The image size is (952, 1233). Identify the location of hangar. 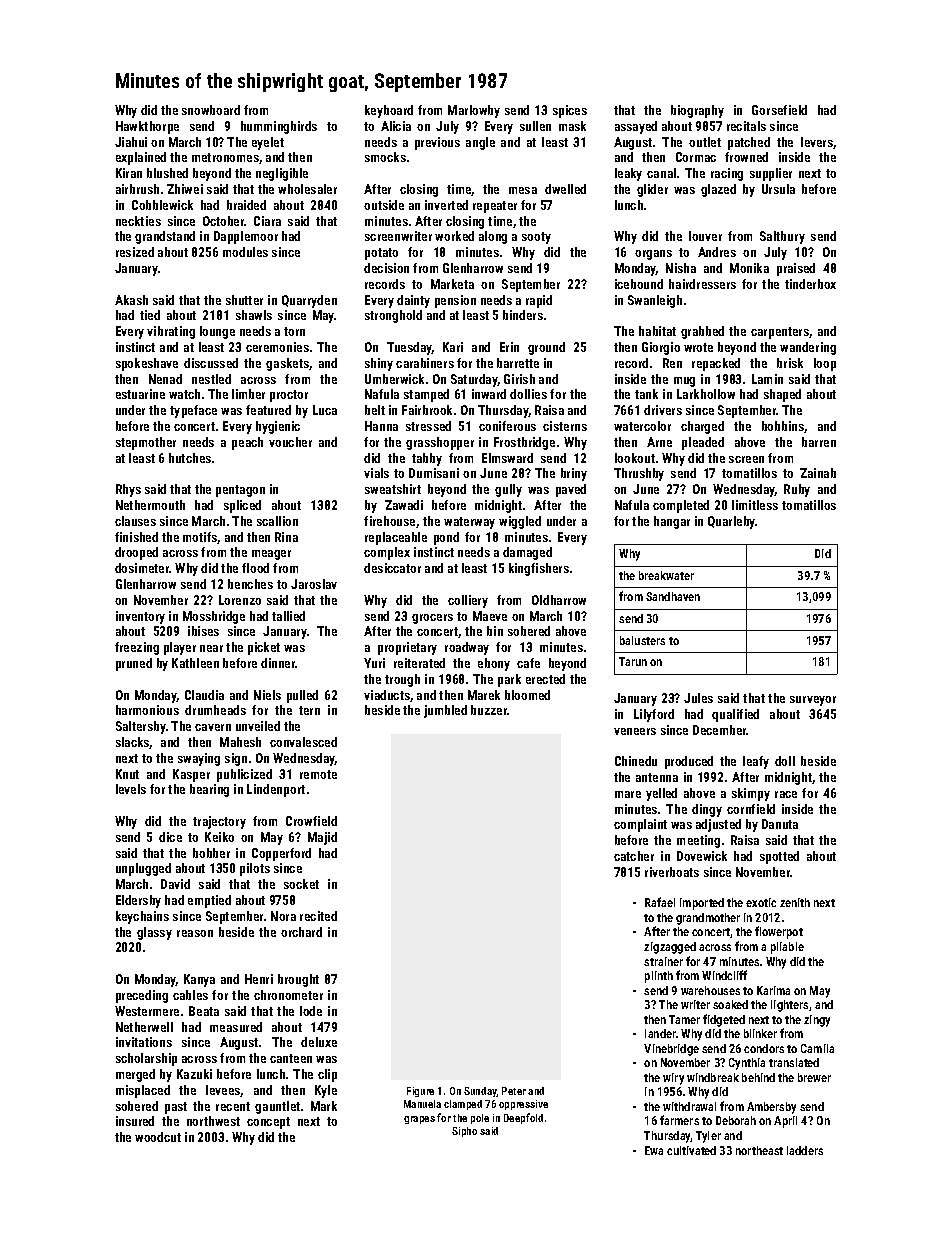
(672, 522).
